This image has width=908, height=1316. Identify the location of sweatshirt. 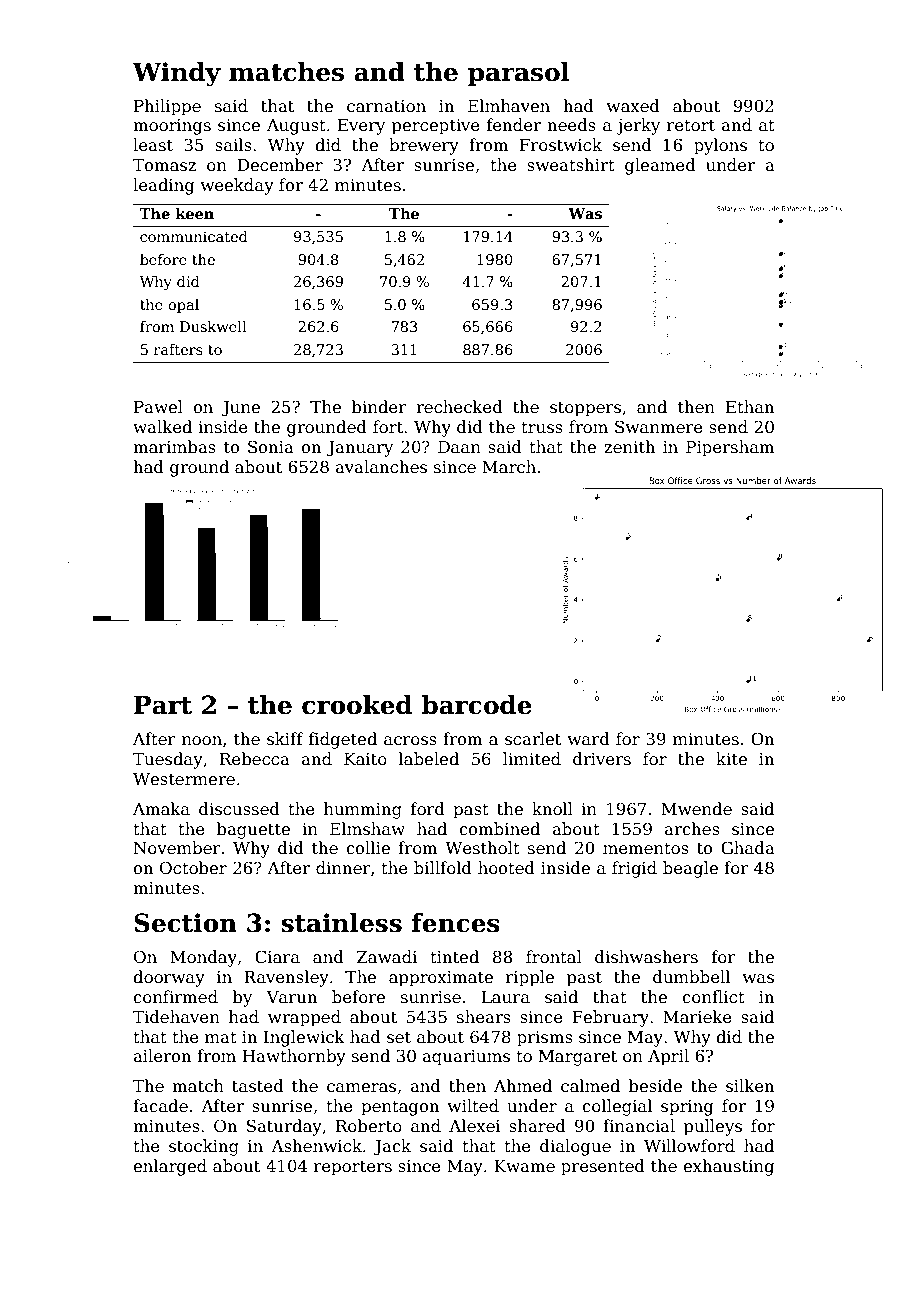
(571, 165).
